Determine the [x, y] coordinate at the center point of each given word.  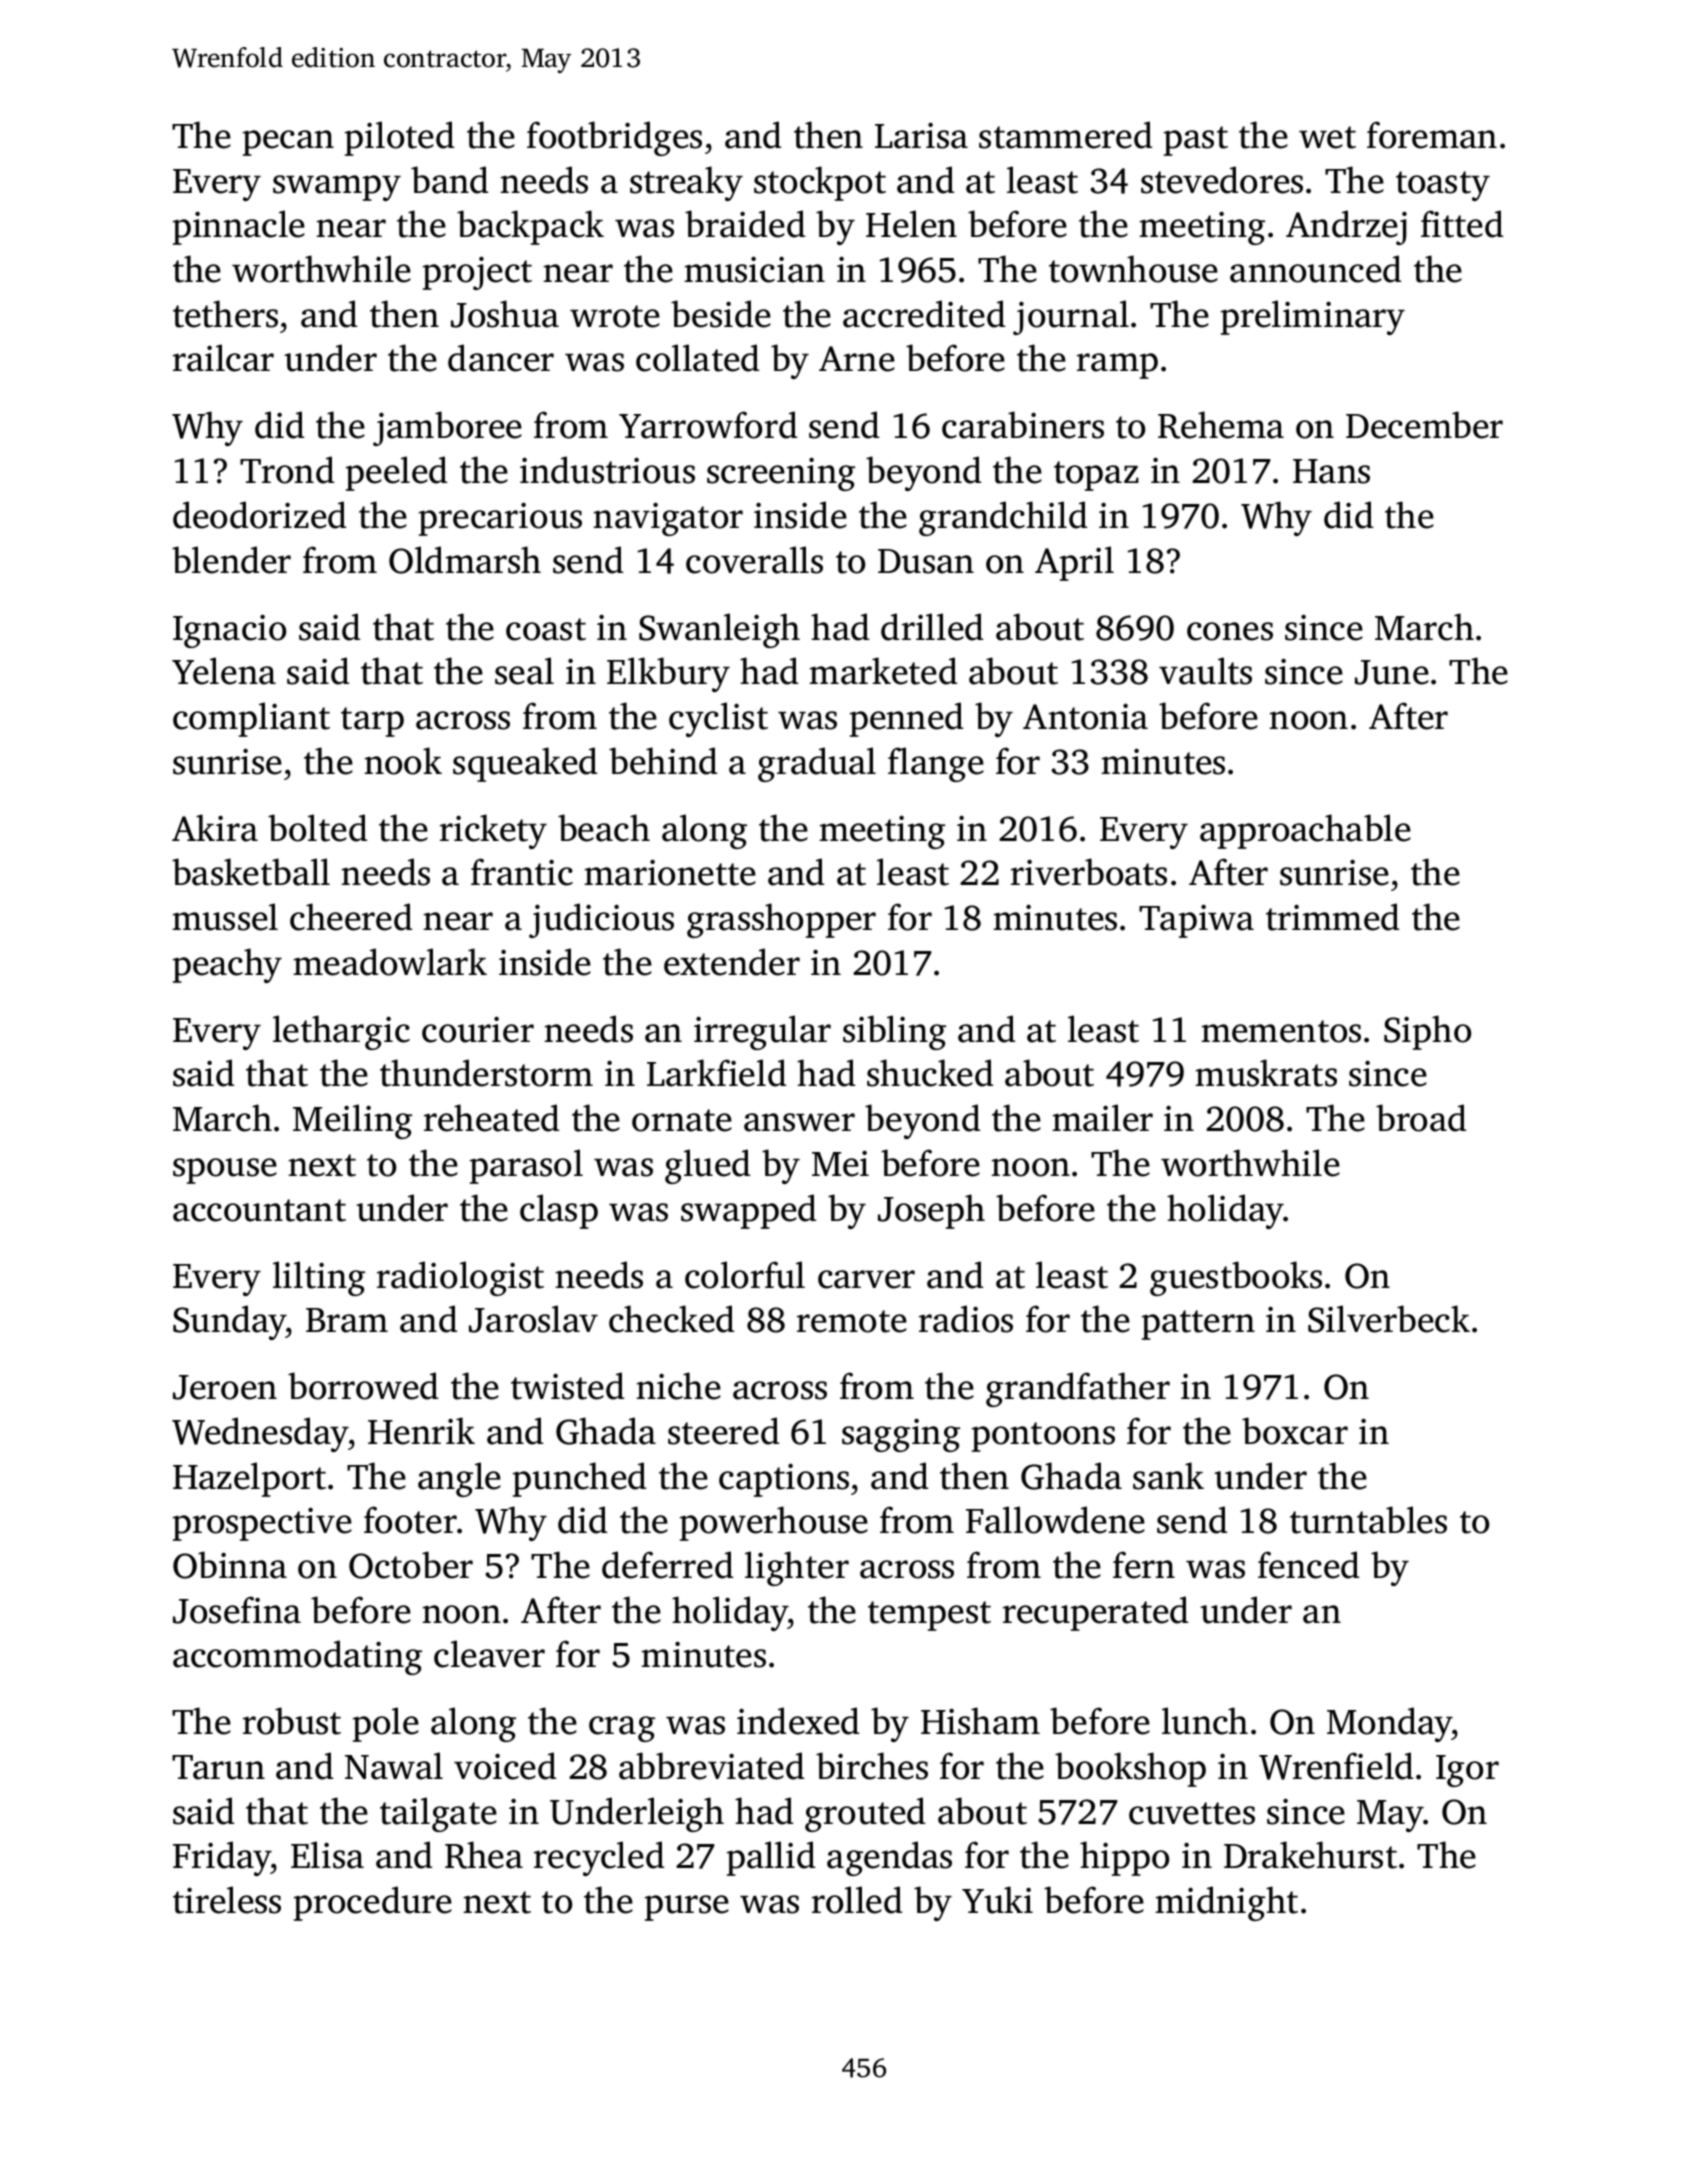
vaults [1205, 671]
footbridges [614, 138]
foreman [1432, 135]
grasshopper [781, 920]
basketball [251, 872]
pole [386, 1724]
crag [622, 1729]
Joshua [505, 314]
